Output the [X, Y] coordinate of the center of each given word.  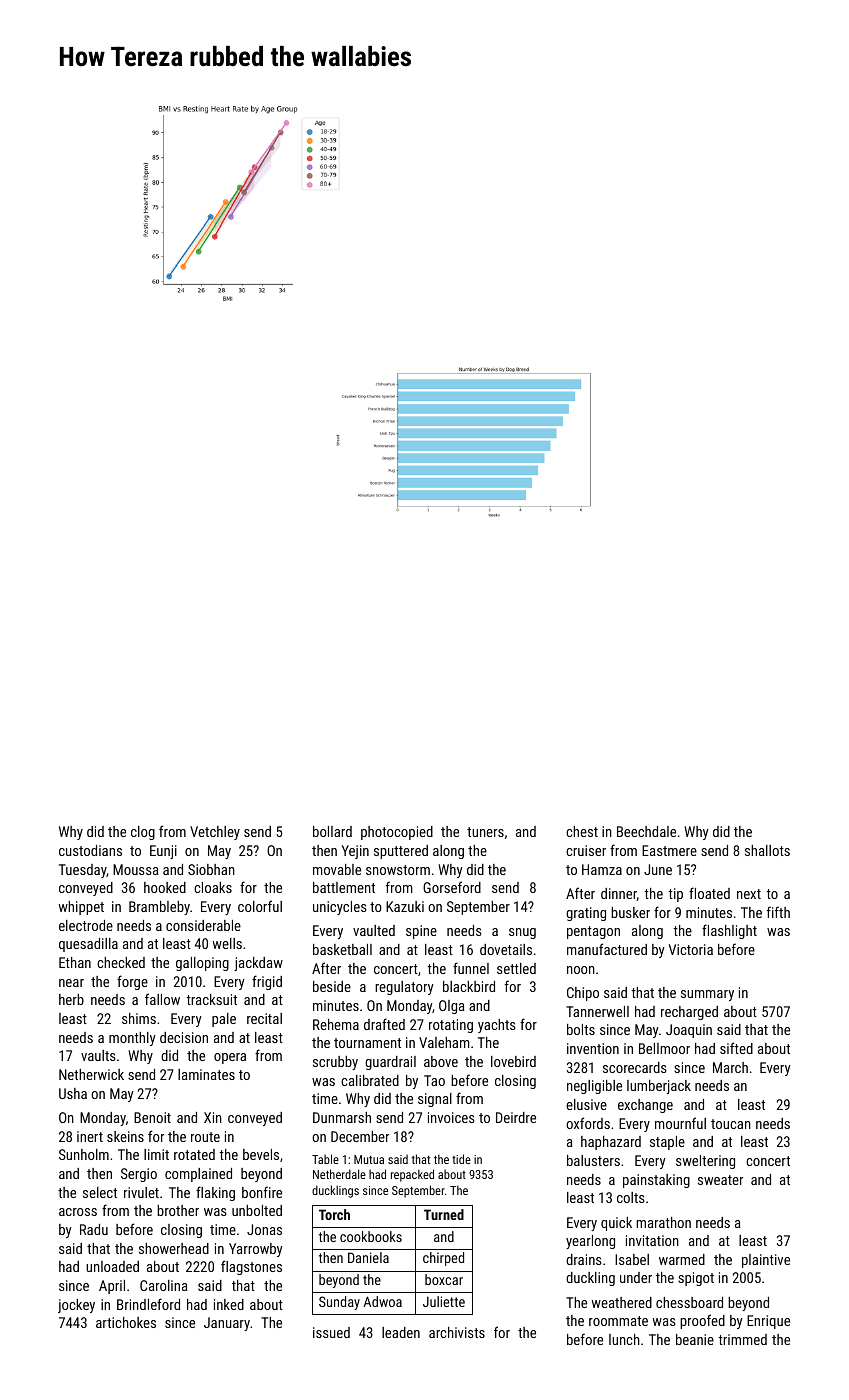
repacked [412, 1175]
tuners [485, 832]
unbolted [257, 1210]
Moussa [136, 869]
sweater [720, 1180]
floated [709, 893]
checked [121, 962]
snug [522, 933]
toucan [731, 1124]
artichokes [126, 1322]
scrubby [335, 1063]
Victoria [691, 949]
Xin [213, 1117]
